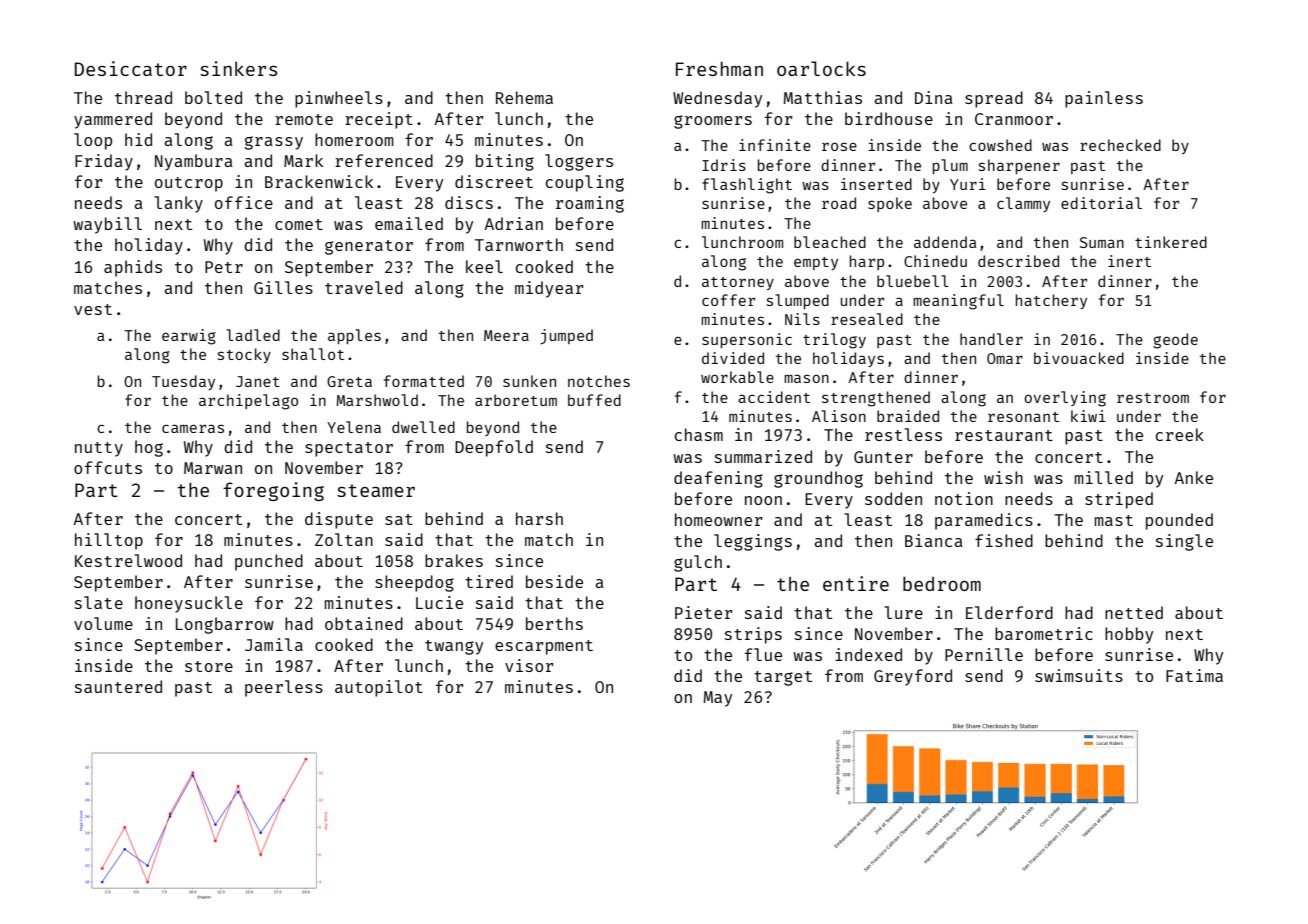 This page has width=1308, height=924. I want to click on hobby, so click(1129, 635).
